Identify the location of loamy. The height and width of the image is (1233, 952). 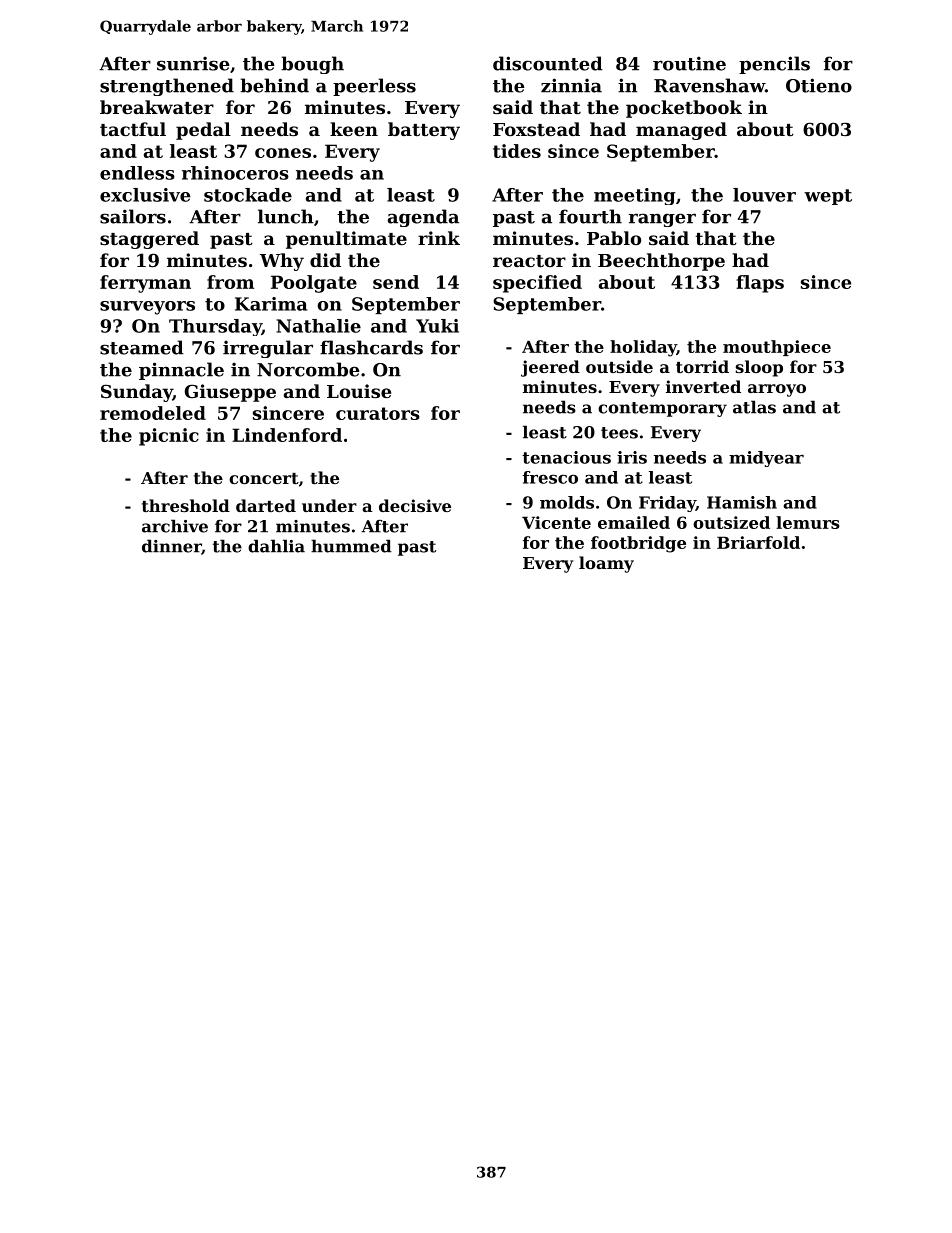
(606, 564).
